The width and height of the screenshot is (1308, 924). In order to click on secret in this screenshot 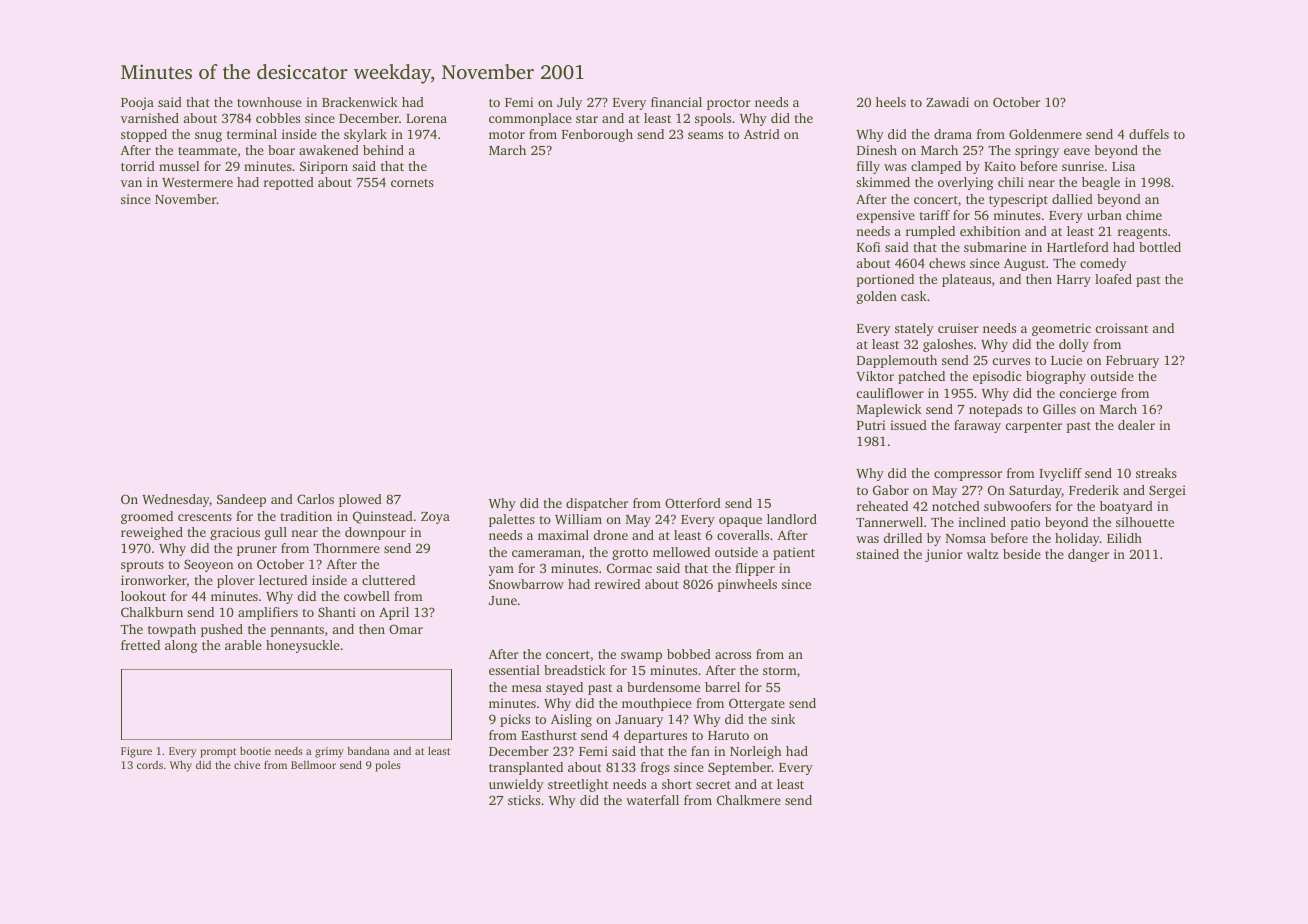, I will do `click(713, 785)`.
